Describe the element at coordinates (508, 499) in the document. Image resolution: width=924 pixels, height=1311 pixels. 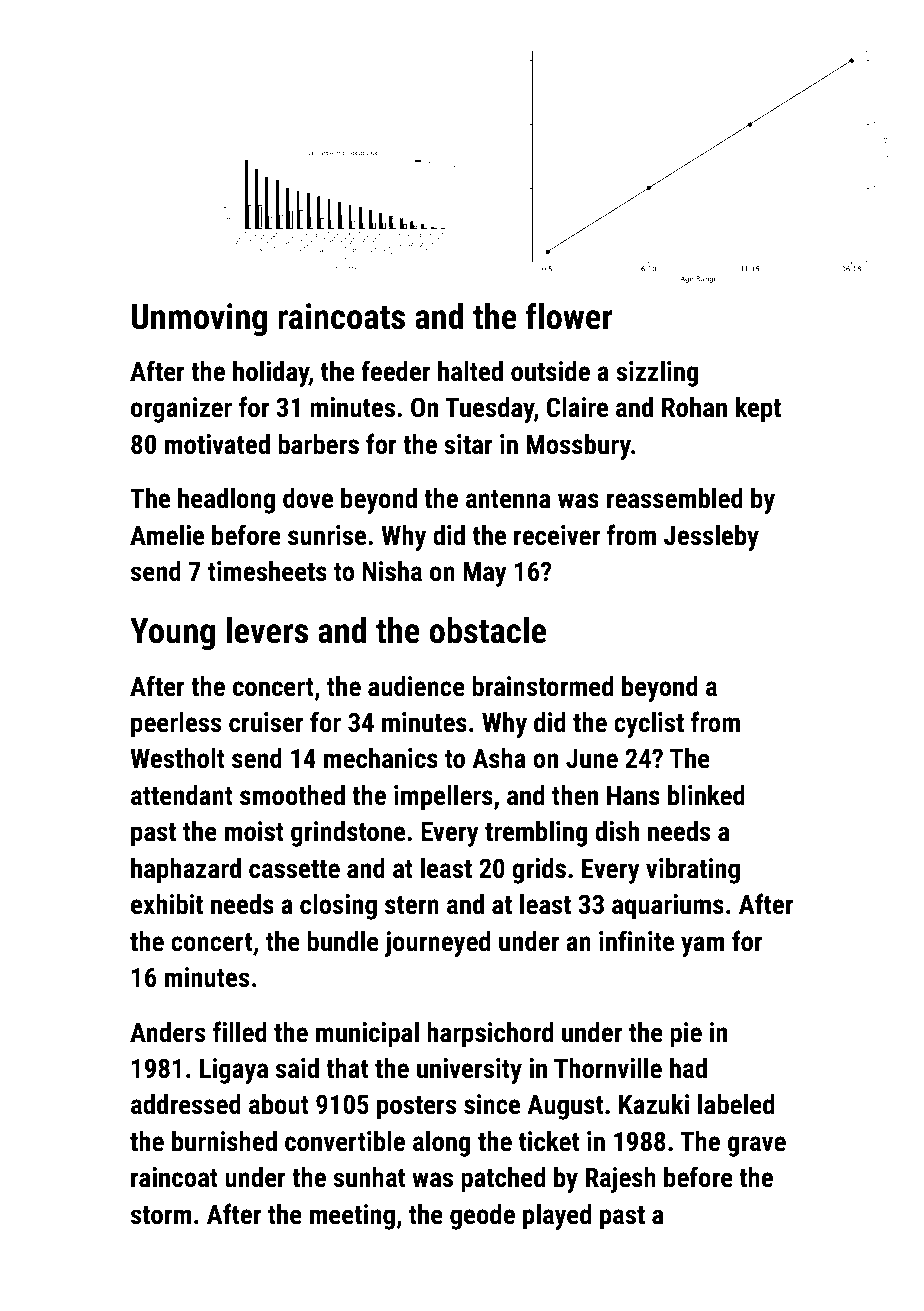
I see `antenna` at that location.
